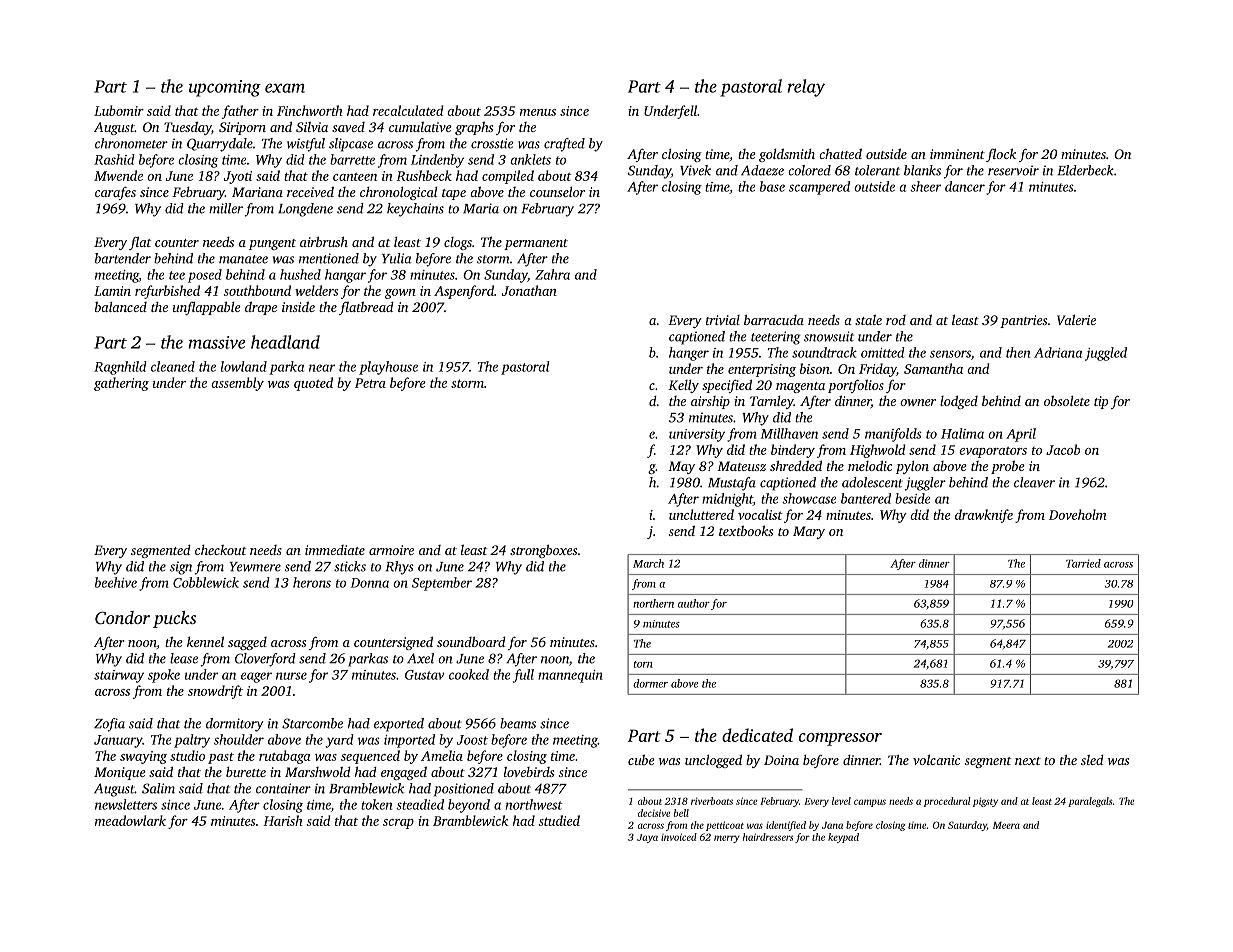 The image size is (1233, 952). What do you see at coordinates (243, 259) in the screenshot?
I see `manatee` at bounding box center [243, 259].
